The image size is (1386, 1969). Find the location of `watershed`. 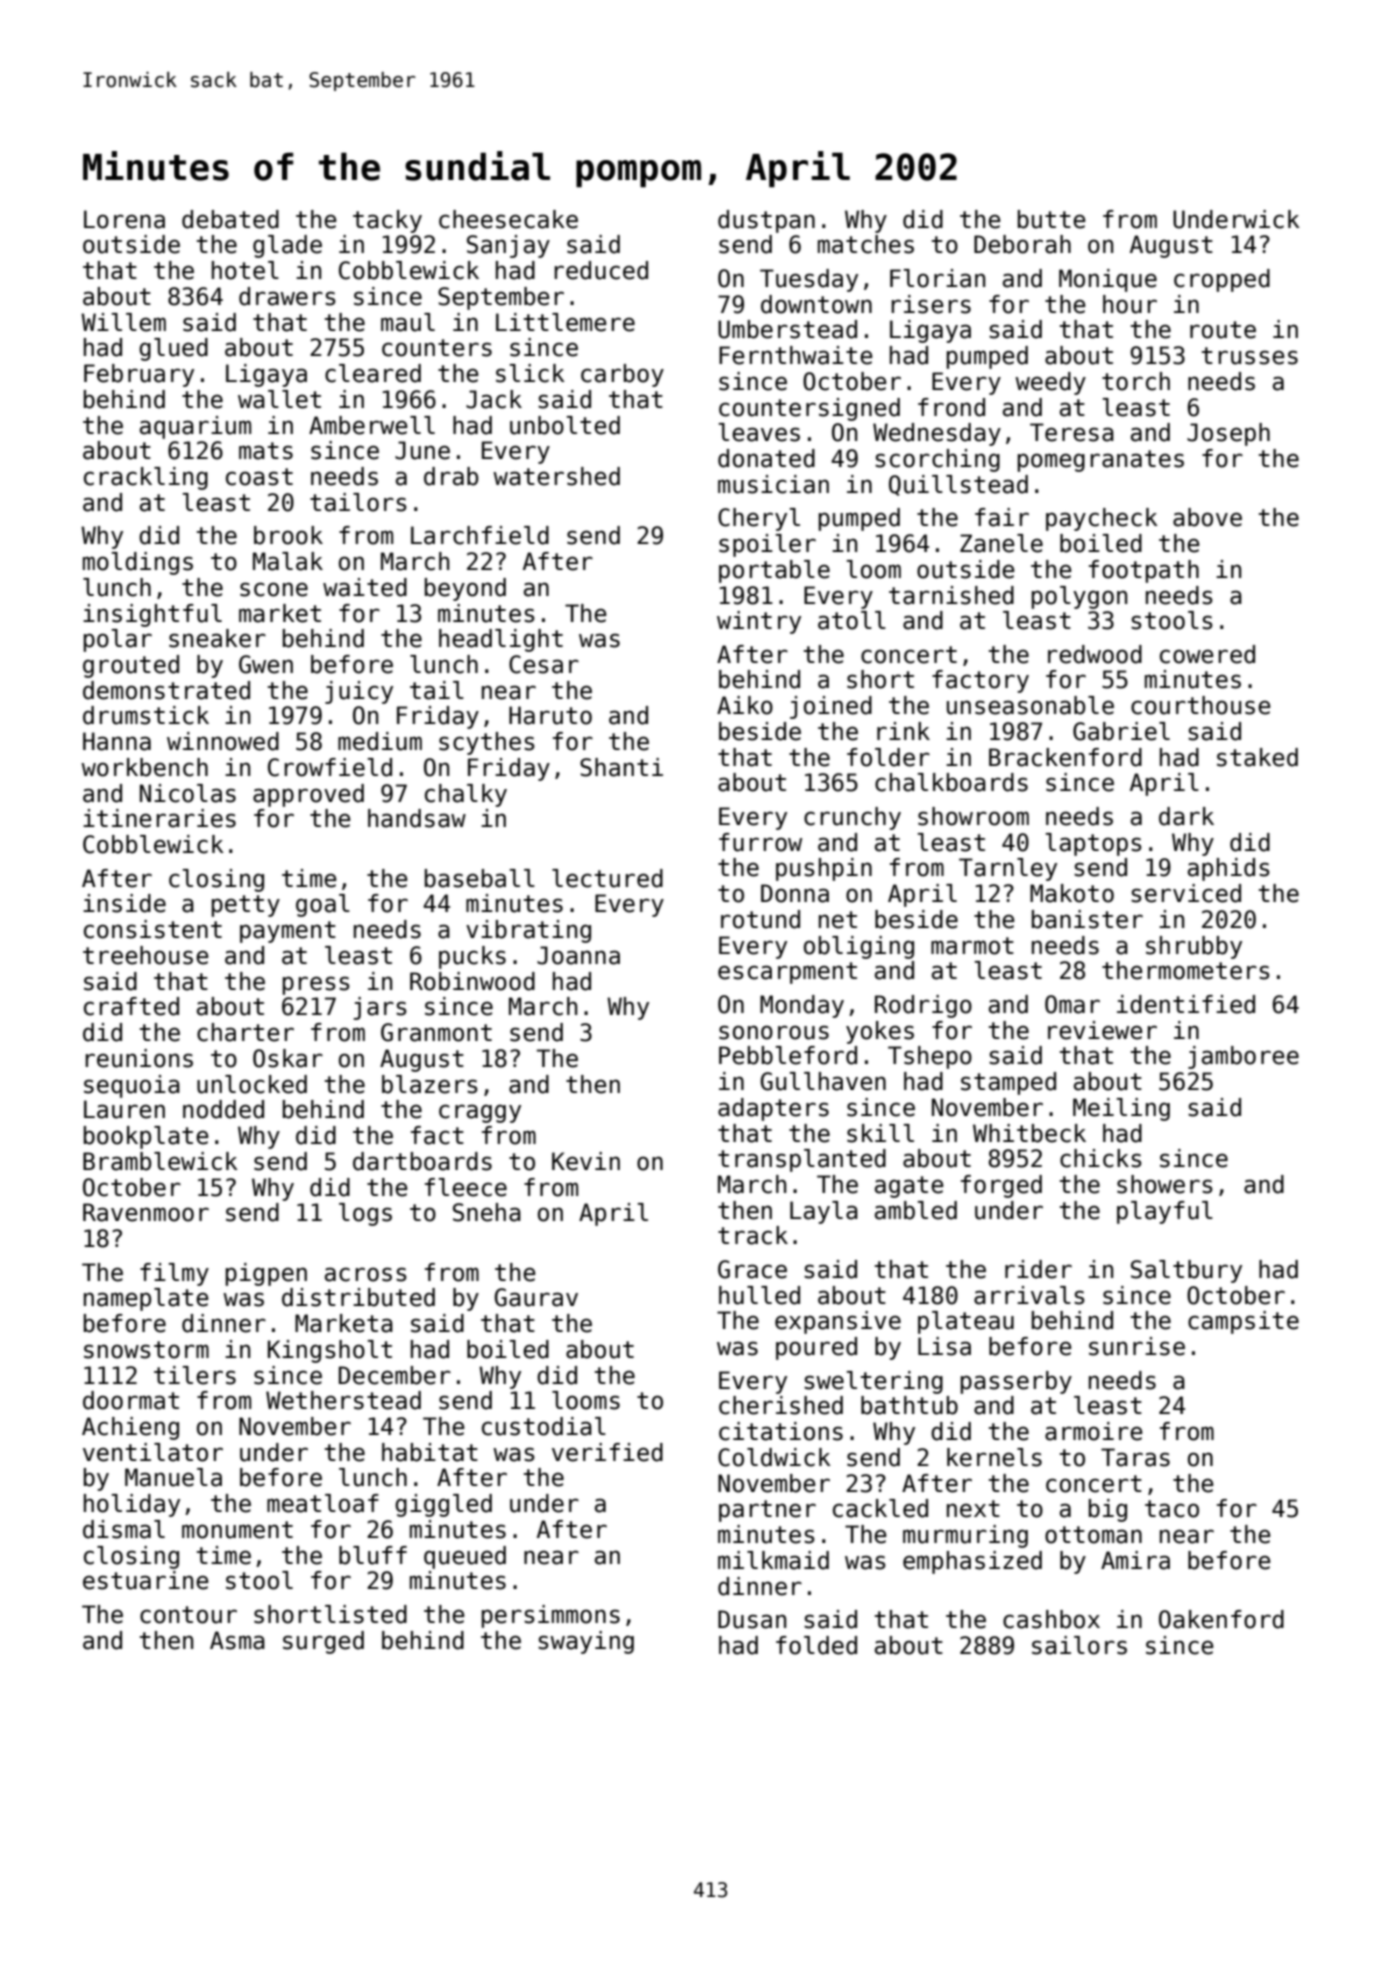

watershed is located at coordinates (556, 476).
